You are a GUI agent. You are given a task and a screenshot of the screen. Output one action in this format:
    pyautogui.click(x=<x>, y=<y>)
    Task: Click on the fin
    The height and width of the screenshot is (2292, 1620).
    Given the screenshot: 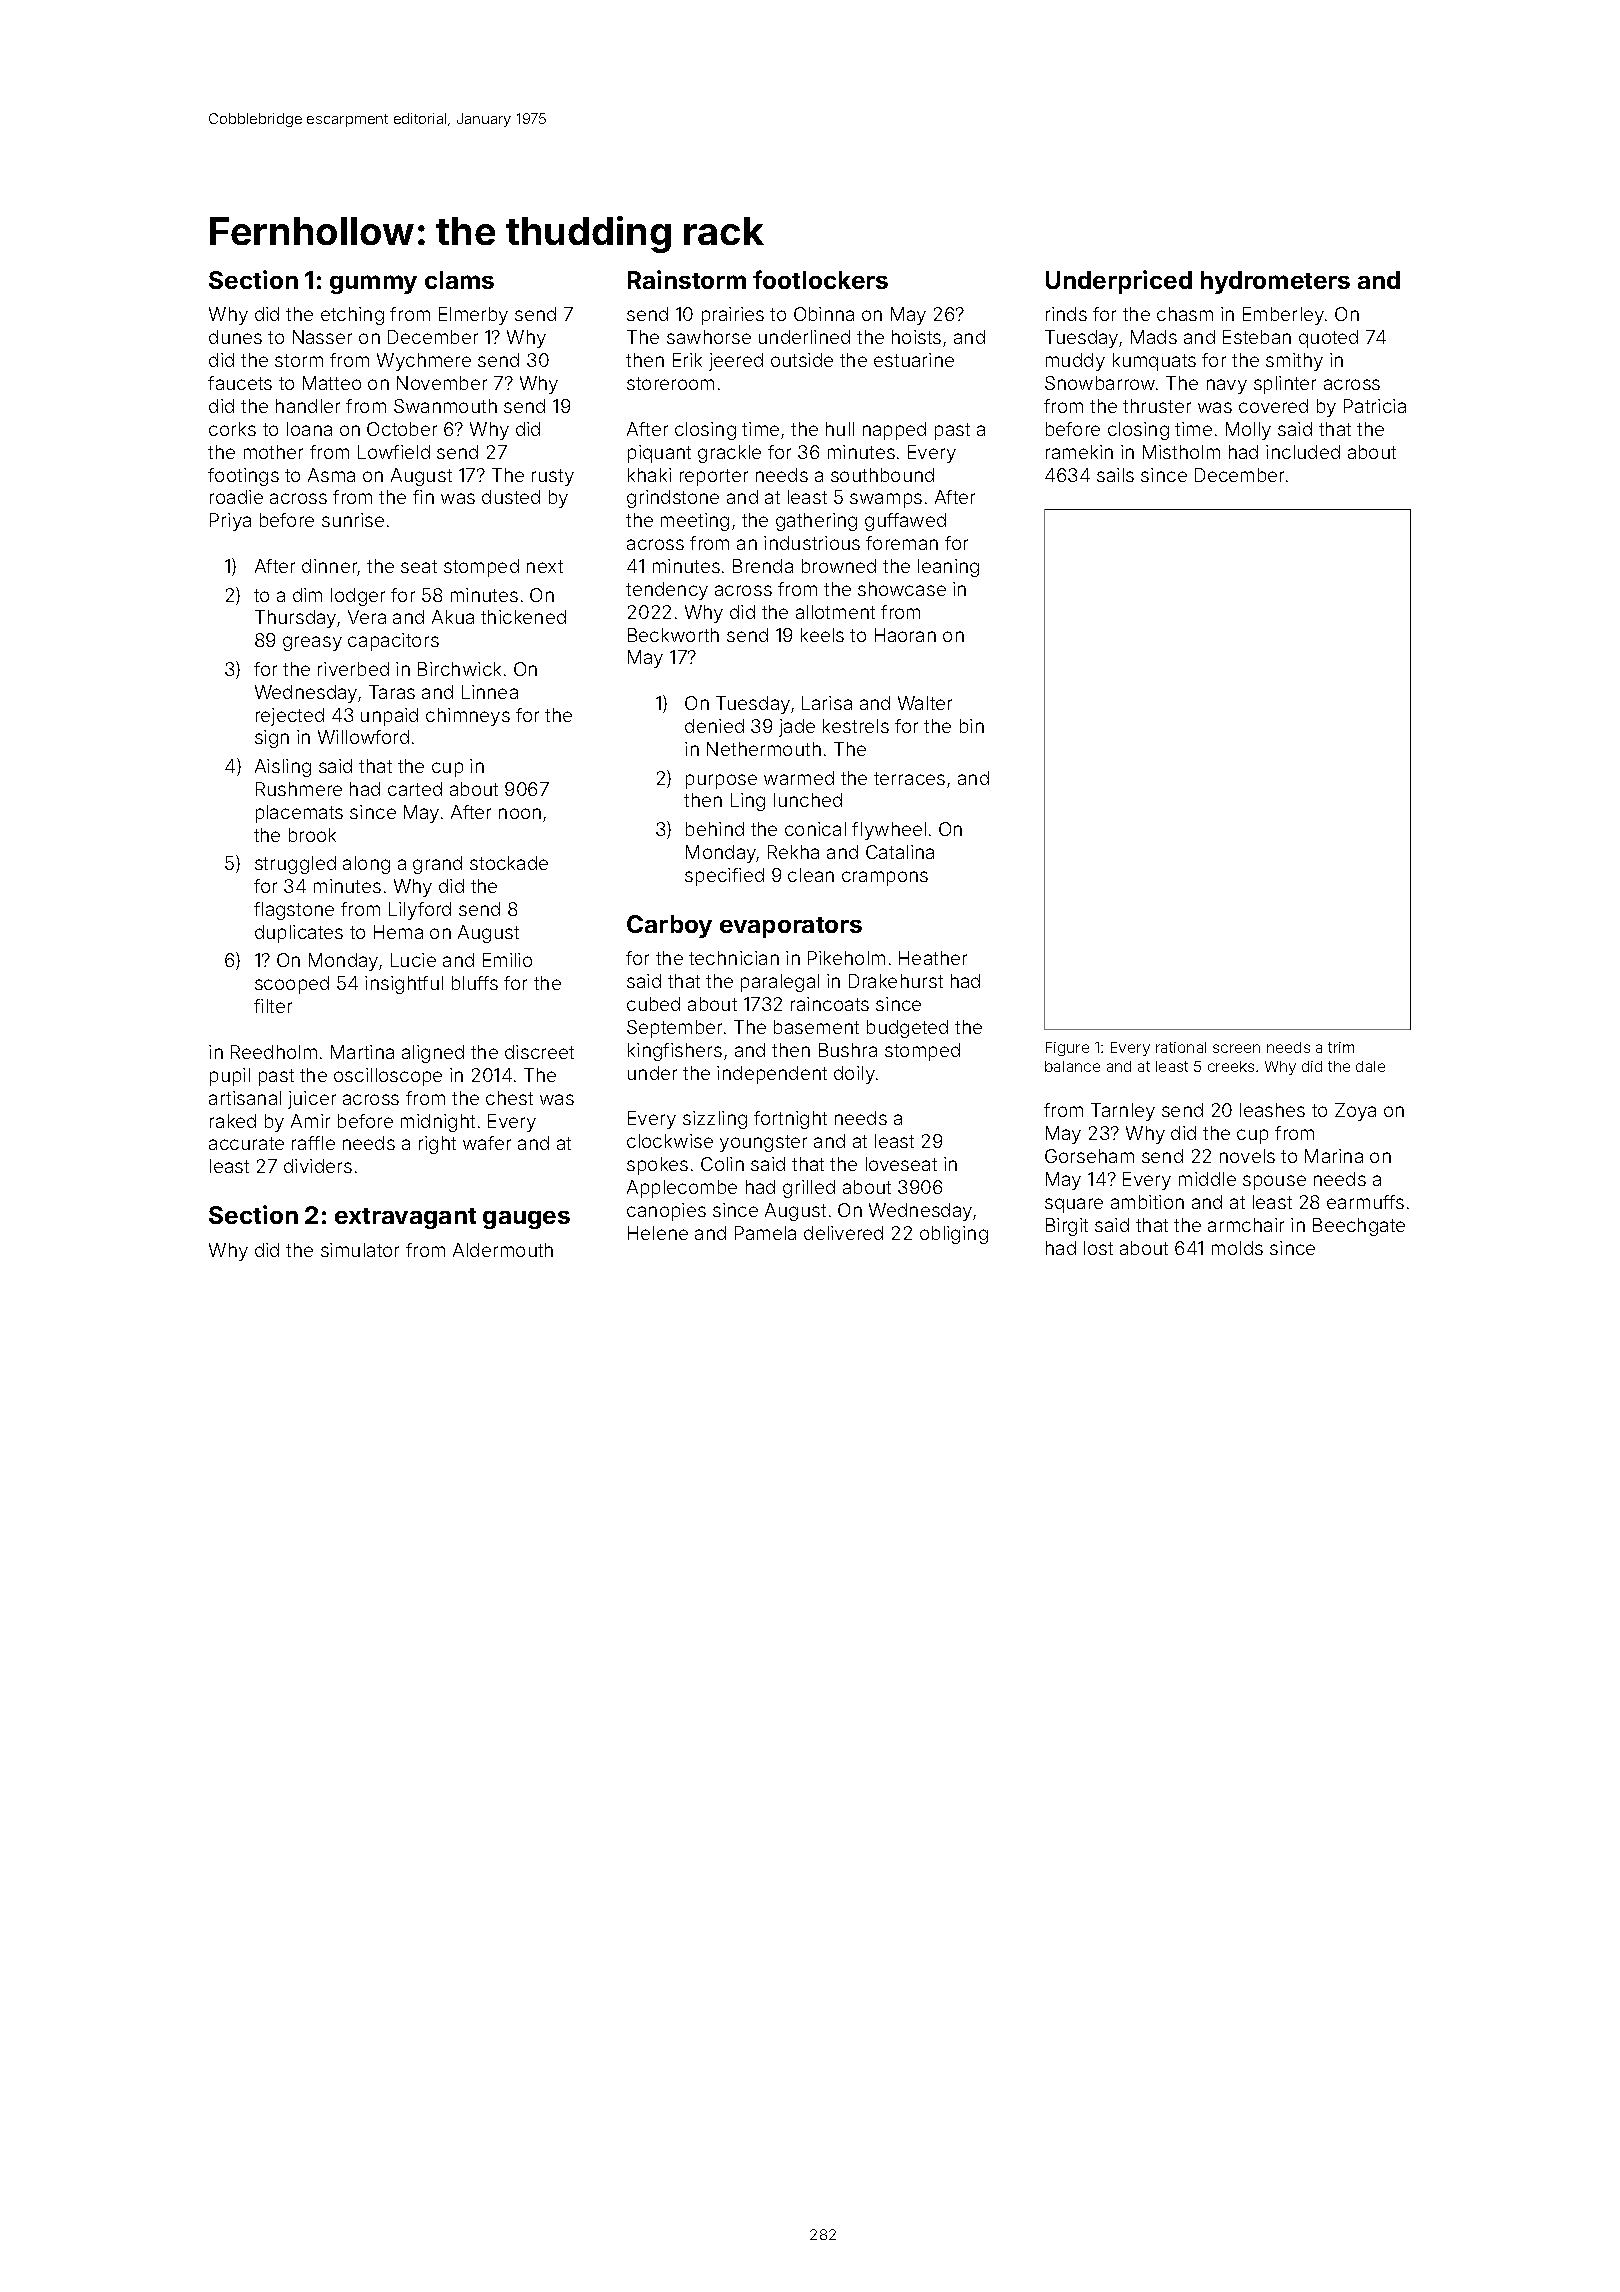 What is the action you would take?
    pyautogui.click(x=423, y=497)
